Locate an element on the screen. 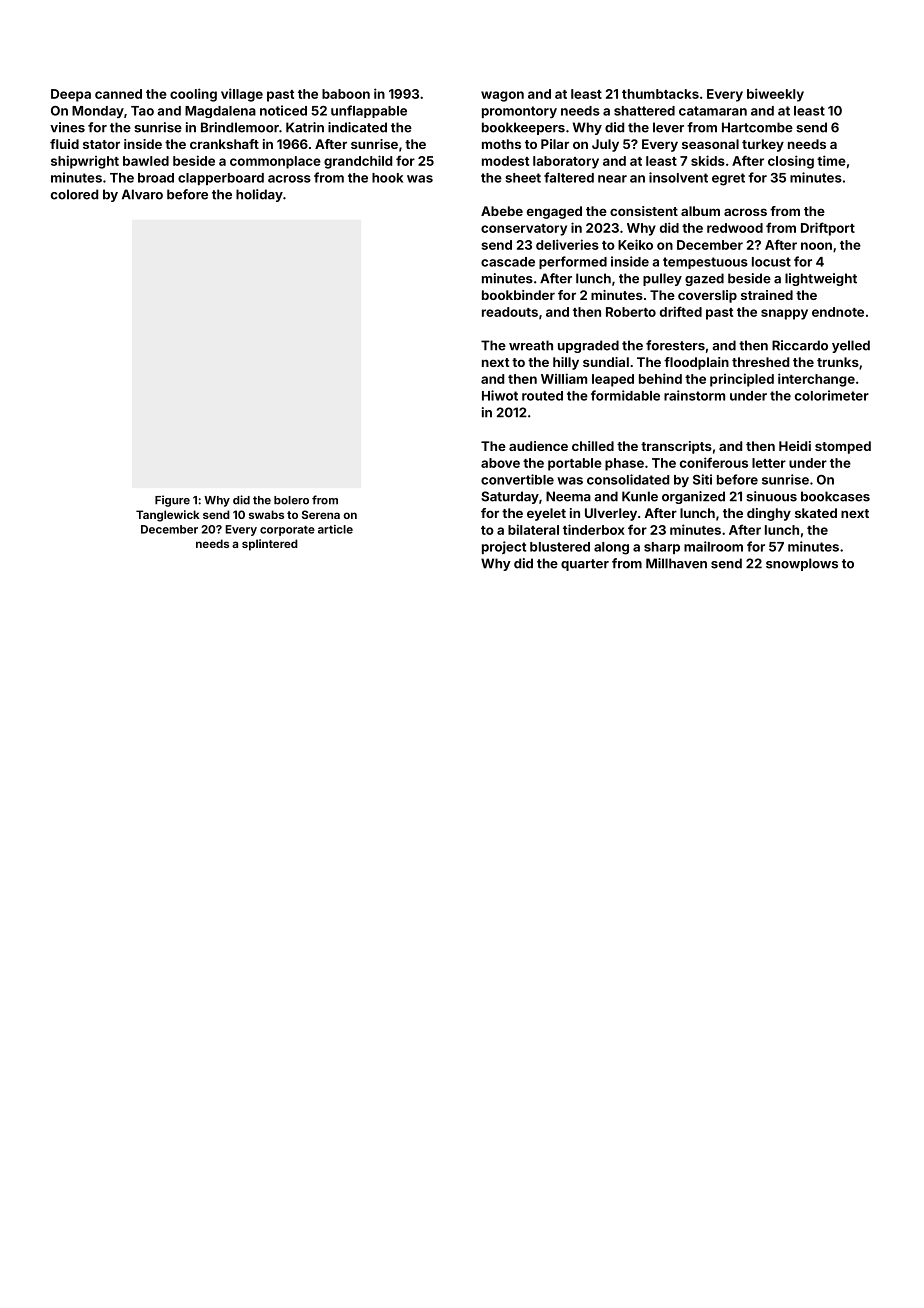 The width and height of the screenshot is (924, 1308). holiday is located at coordinates (259, 195).
